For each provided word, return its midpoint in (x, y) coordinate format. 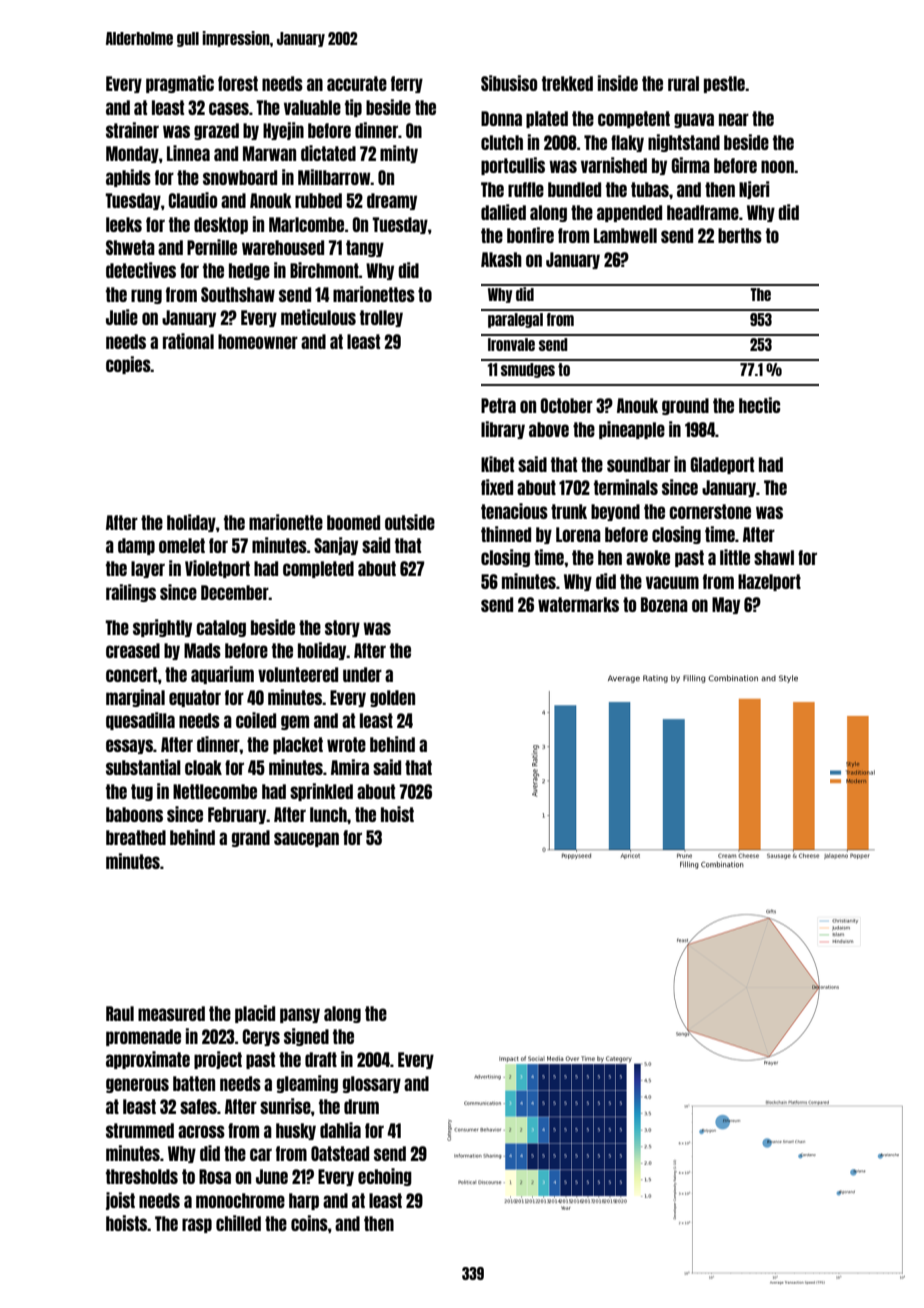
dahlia (340, 1130)
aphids (128, 178)
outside (410, 522)
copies (128, 365)
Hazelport (769, 582)
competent (634, 119)
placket (298, 745)
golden (392, 698)
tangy (365, 248)
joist (120, 1201)
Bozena (664, 604)
